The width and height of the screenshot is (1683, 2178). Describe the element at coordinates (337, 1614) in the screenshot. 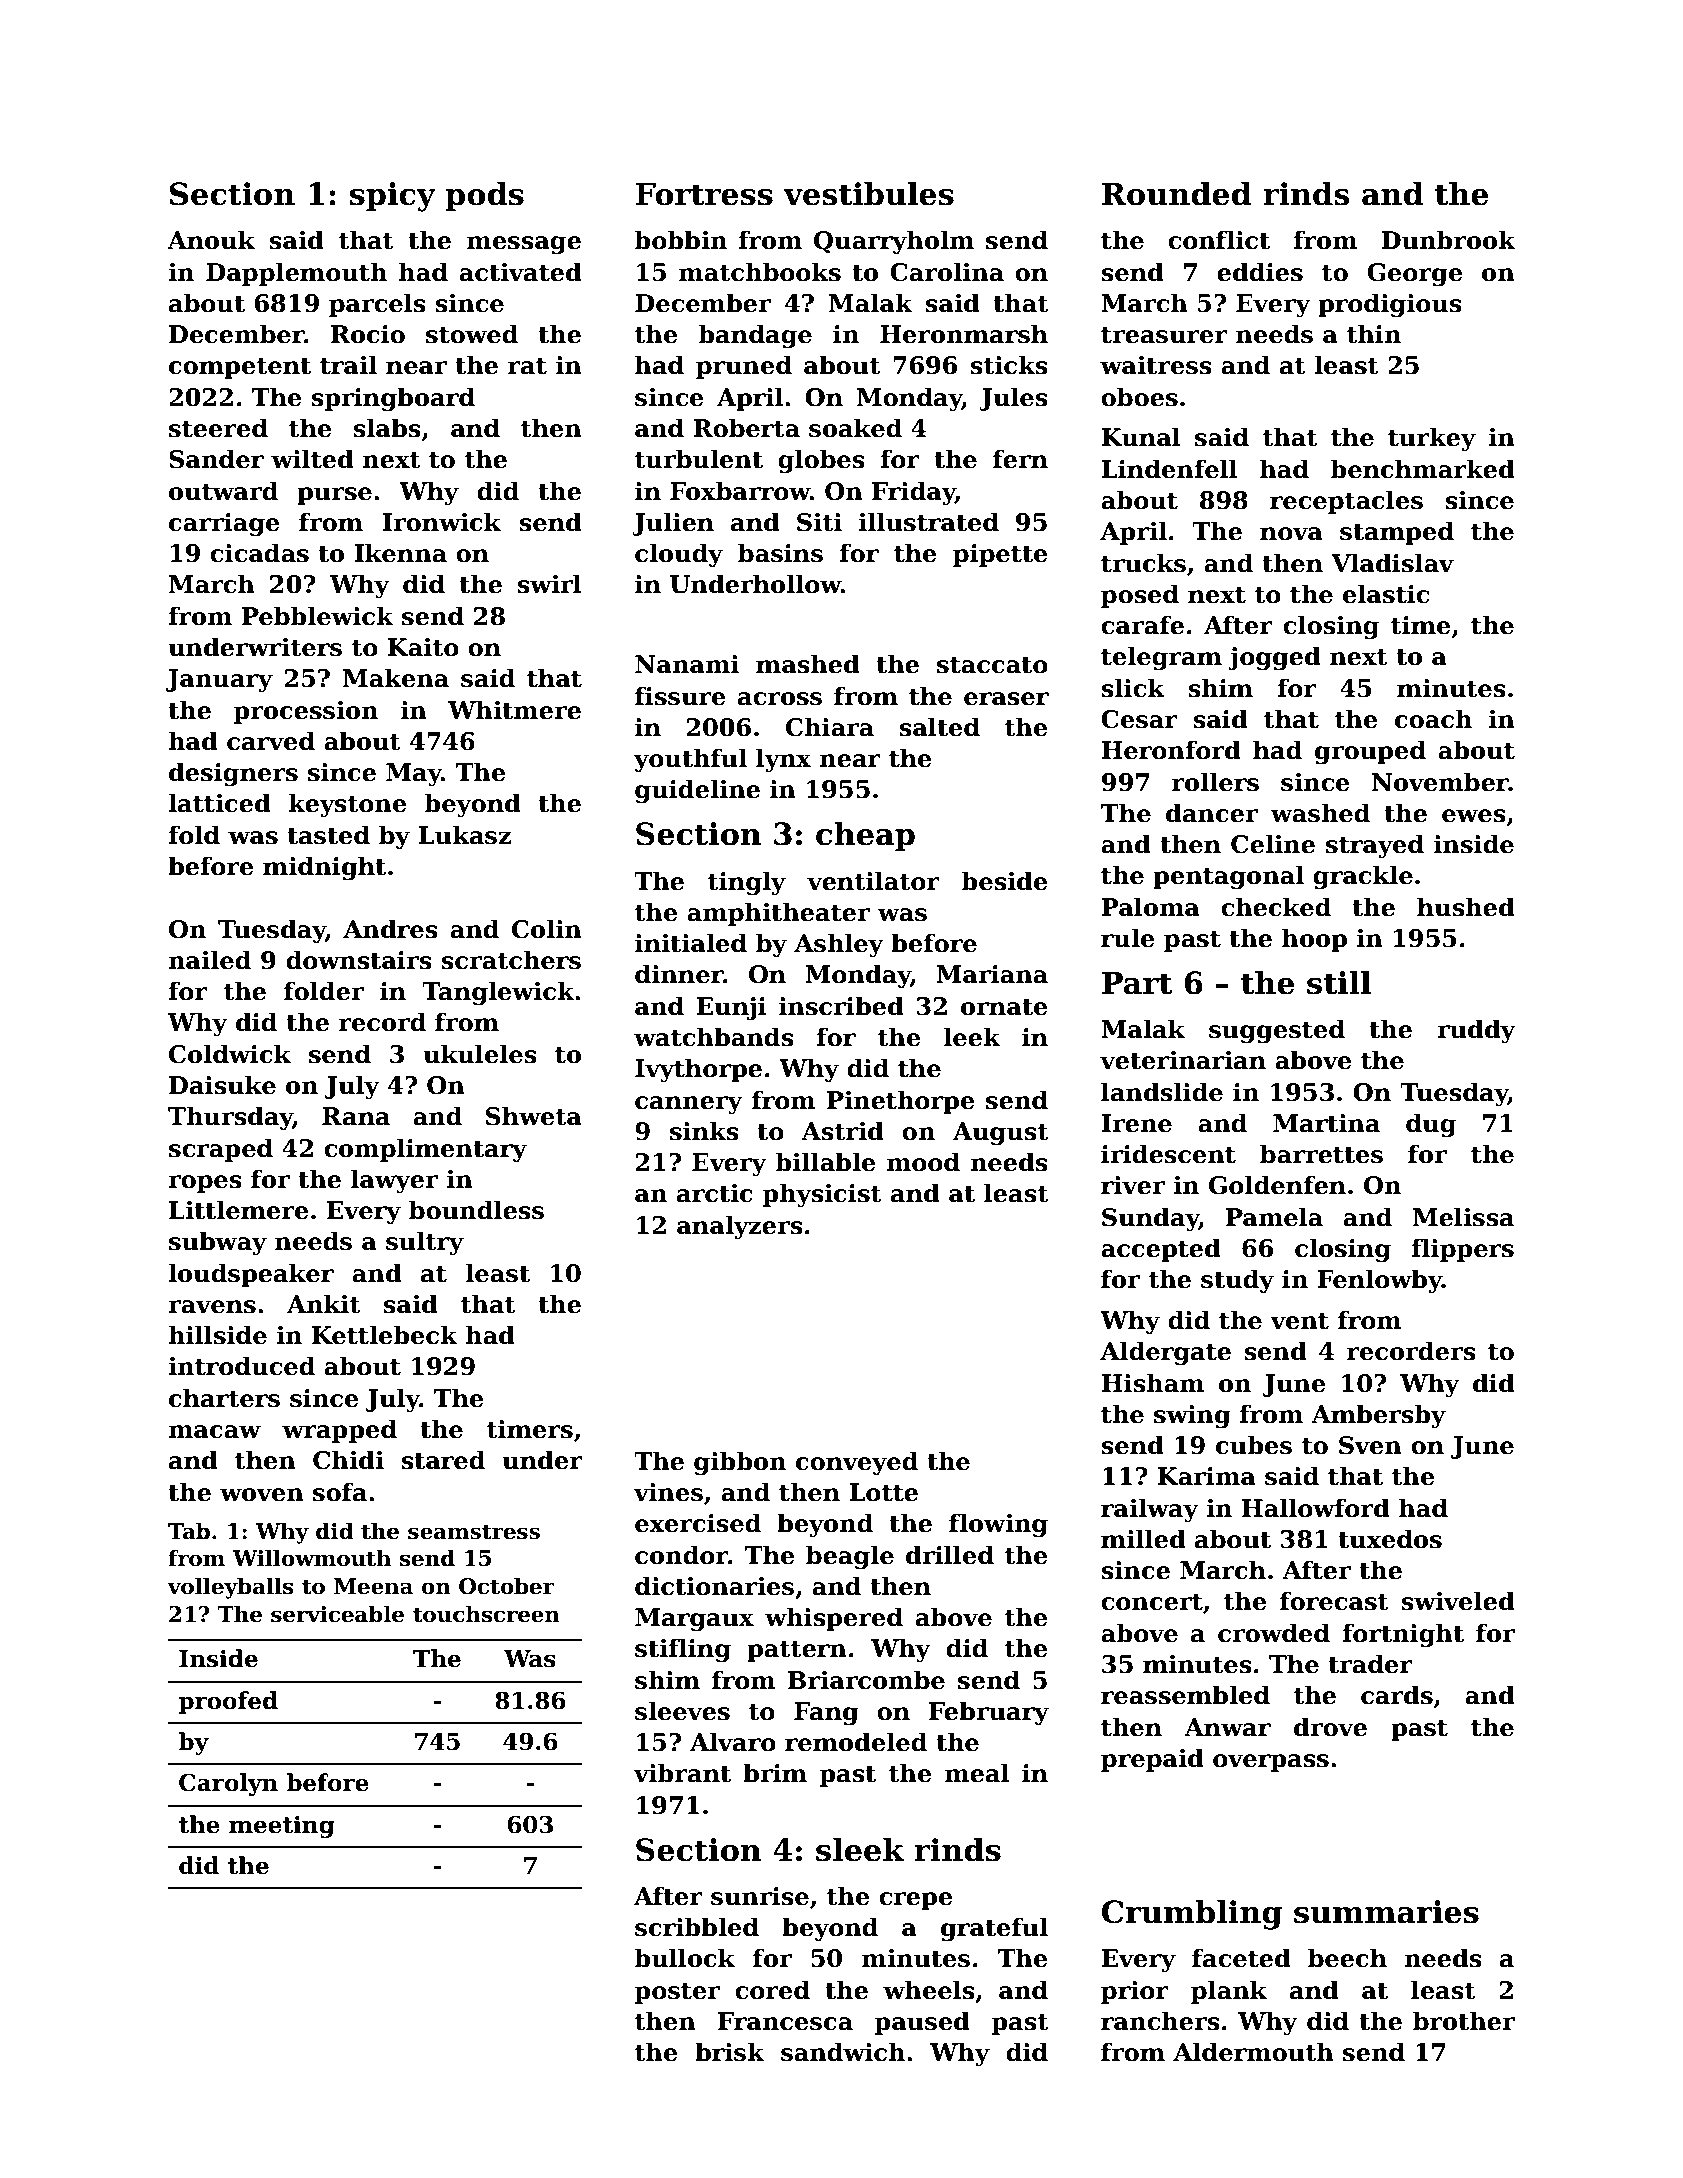

I see `serviceable` at that location.
